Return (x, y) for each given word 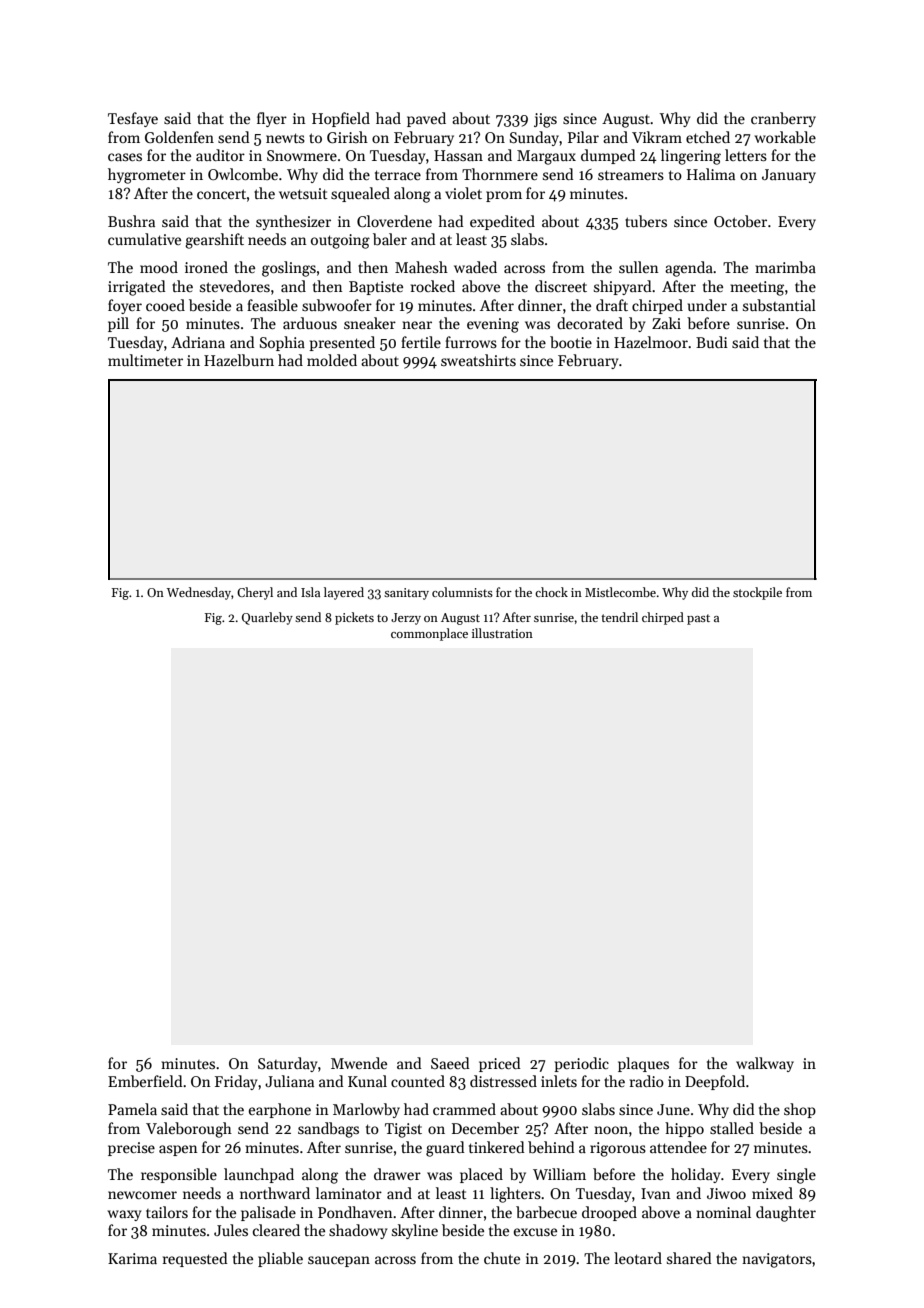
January (789, 176)
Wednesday (199, 593)
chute (502, 1258)
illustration (502, 633)
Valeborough (189, 1130)
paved (426, 119)
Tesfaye (133, 119)
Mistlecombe (620, 592)
